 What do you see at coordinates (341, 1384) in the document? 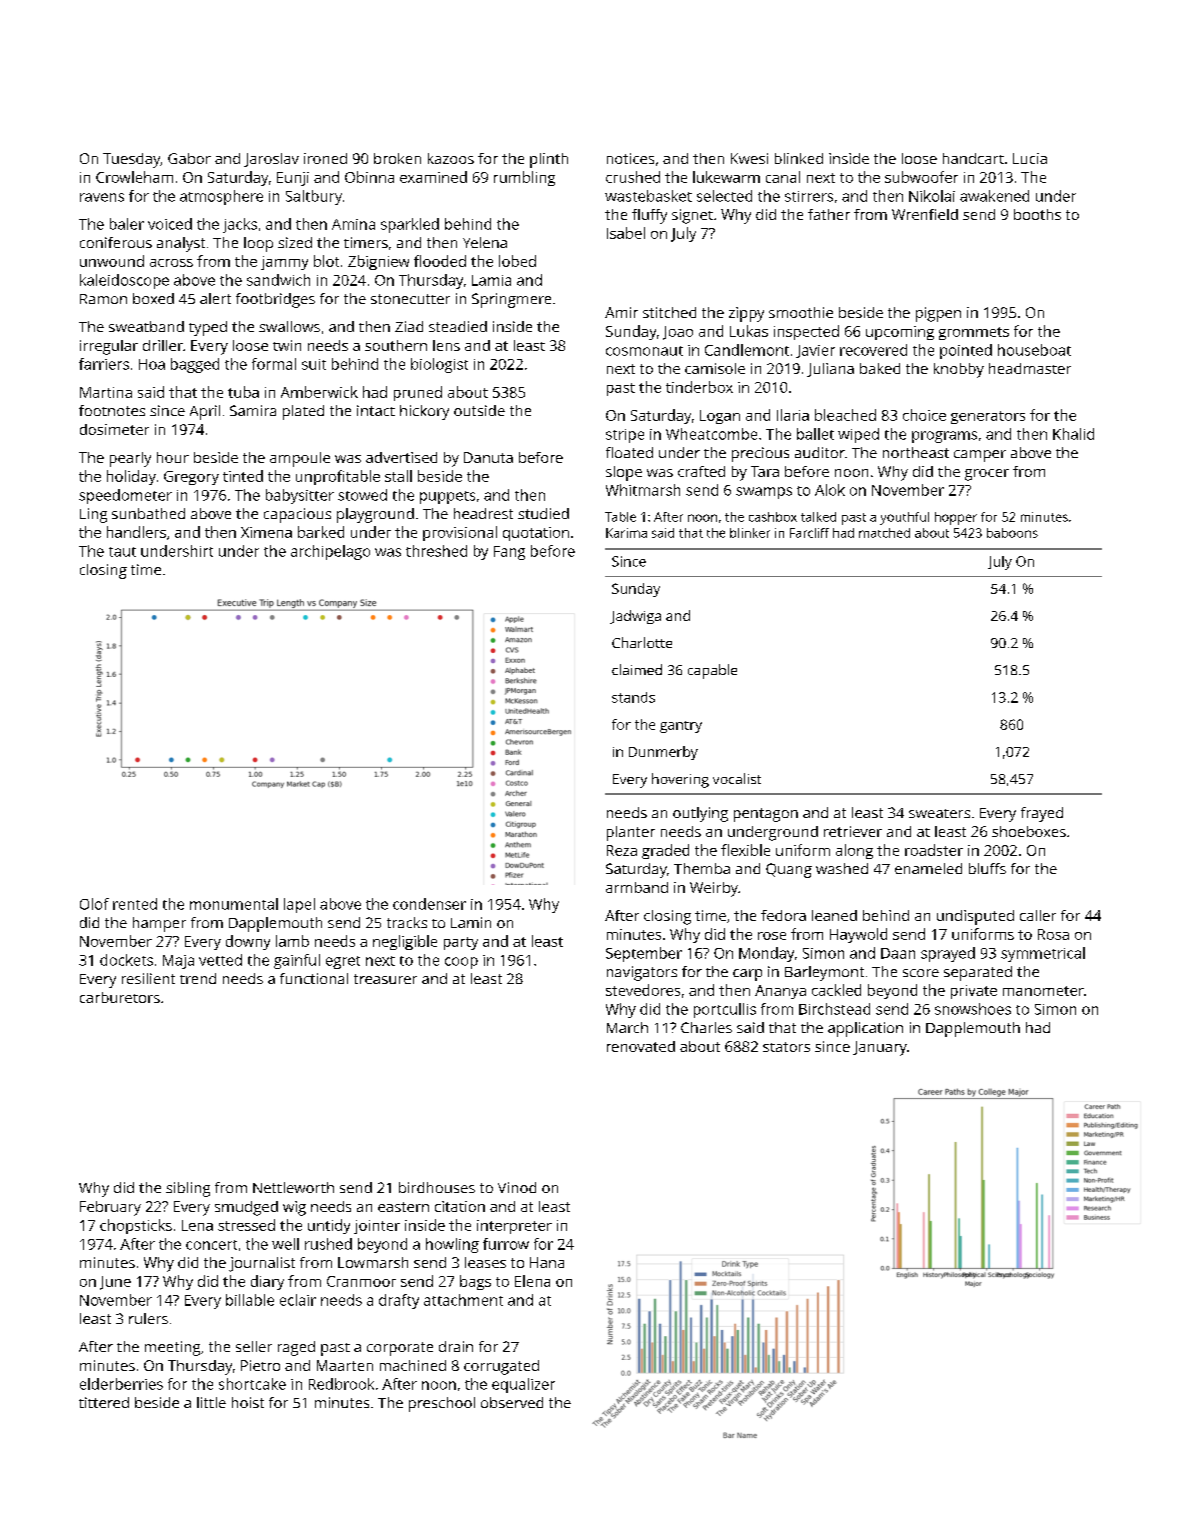
I see `Redbrook` at bounding box center [341, 1384].
